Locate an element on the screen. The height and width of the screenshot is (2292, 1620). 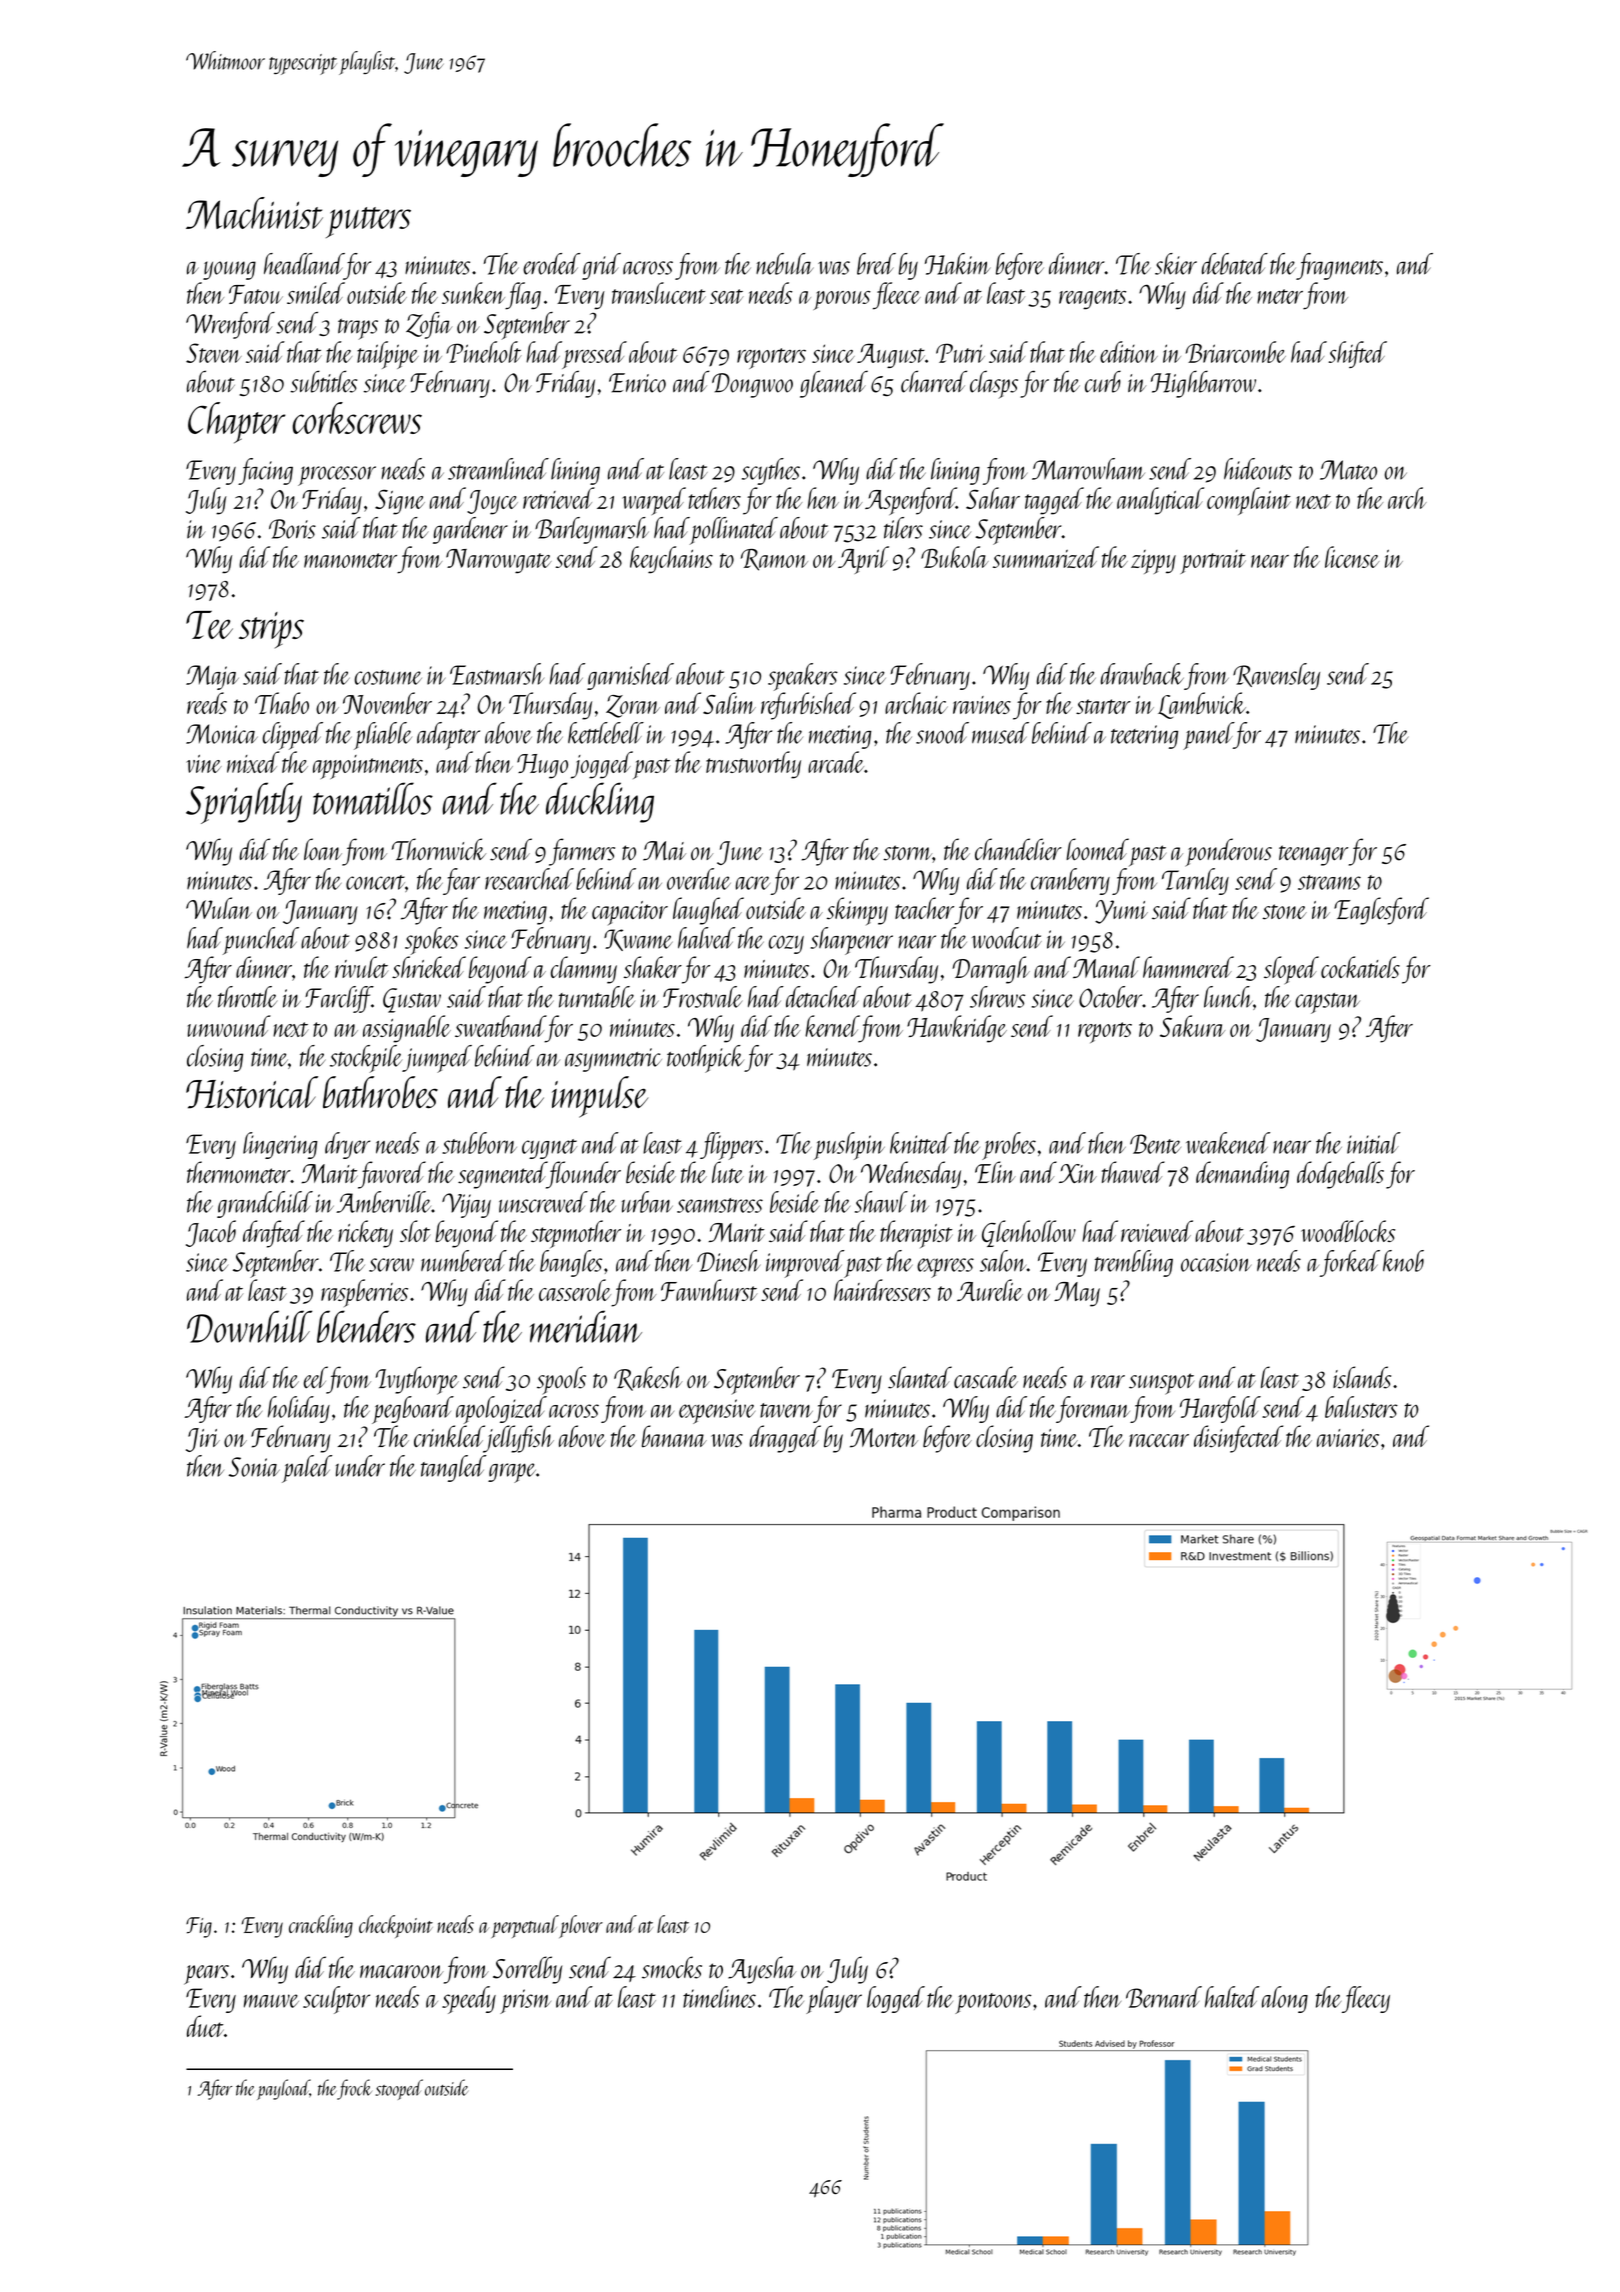
Pineholt is located at coordinates (484, 352).
